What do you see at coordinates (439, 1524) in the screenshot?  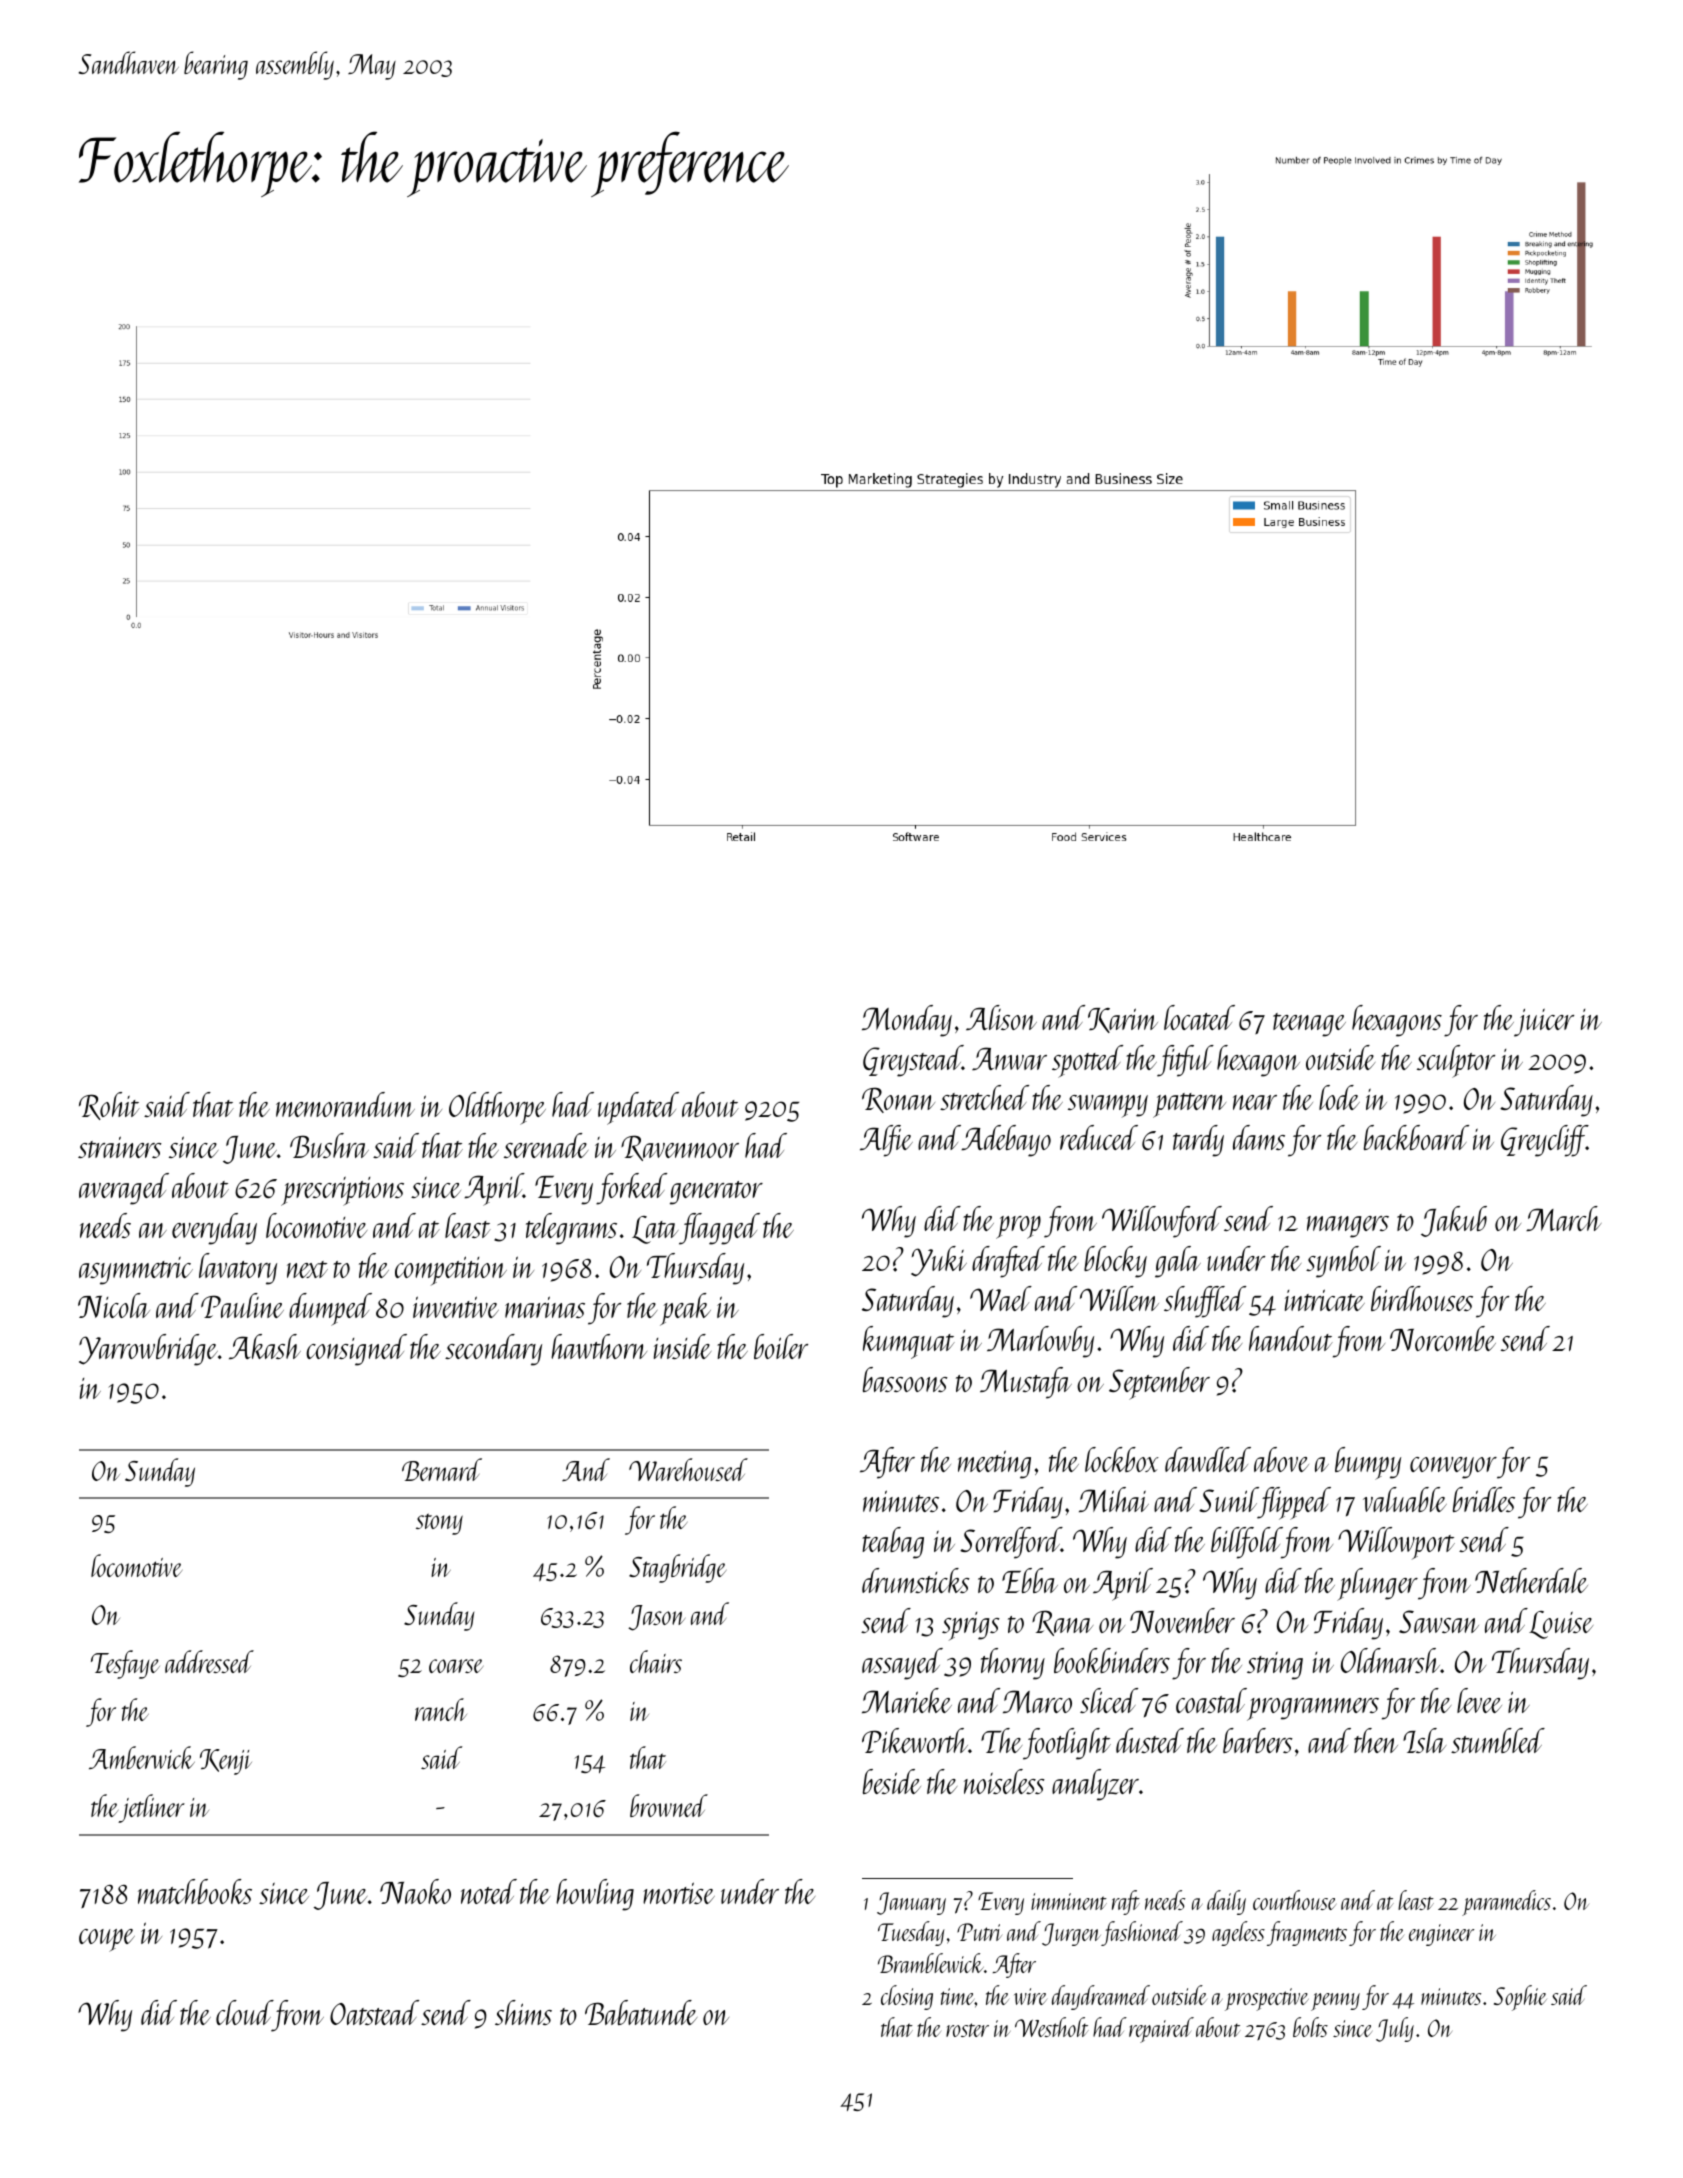 I see `stony` at bounding box center [439, 1524].
